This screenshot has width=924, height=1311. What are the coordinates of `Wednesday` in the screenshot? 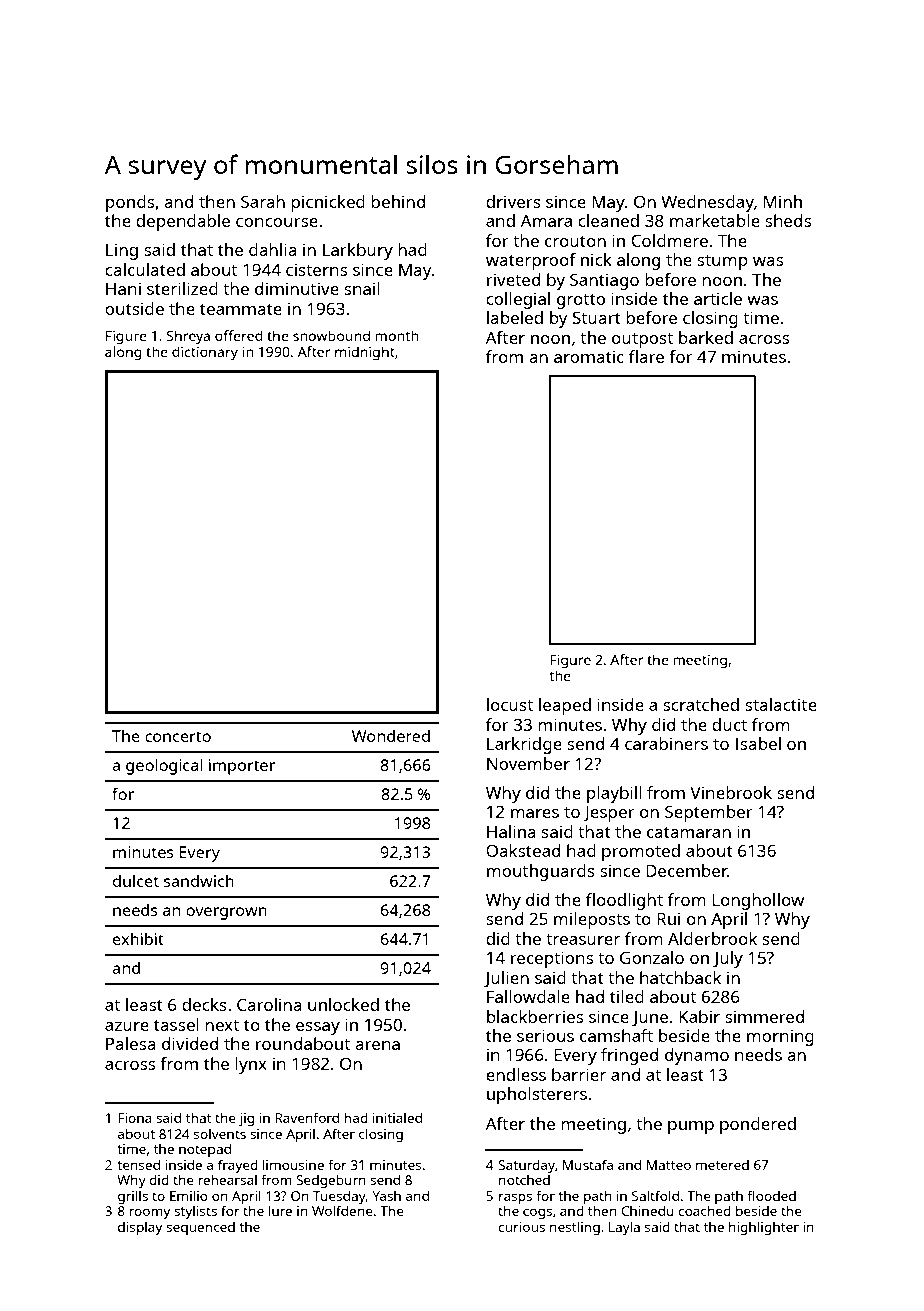 It's located at (707, 203).
